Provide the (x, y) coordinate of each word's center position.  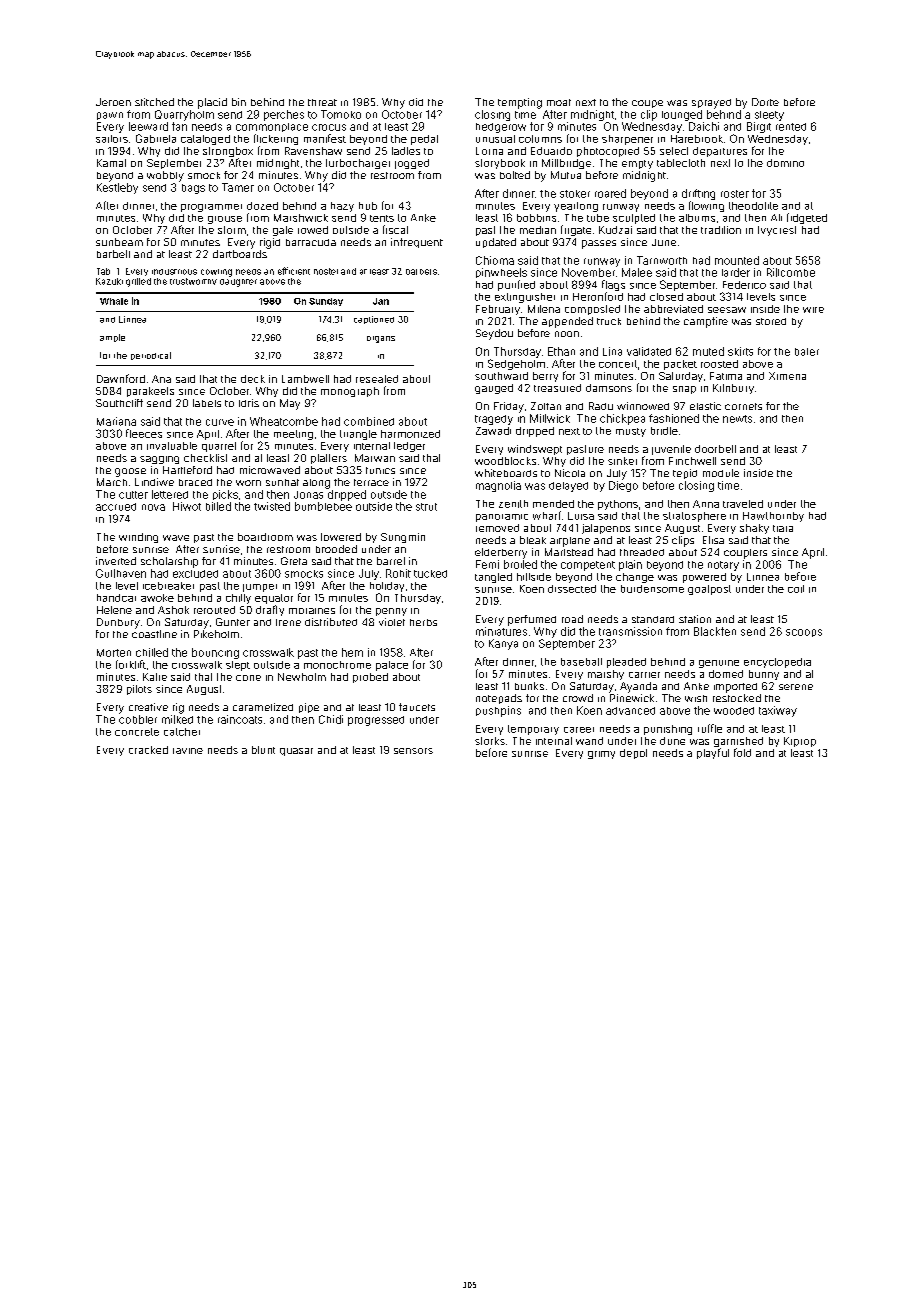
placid (212, 103)
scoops (804, 633)
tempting (520, 103)
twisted (272, 506)
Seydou (494, 334)
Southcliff (119, 403)
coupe (647, 104)
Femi (487, 564)
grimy (601, 755)
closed (666, 297)
